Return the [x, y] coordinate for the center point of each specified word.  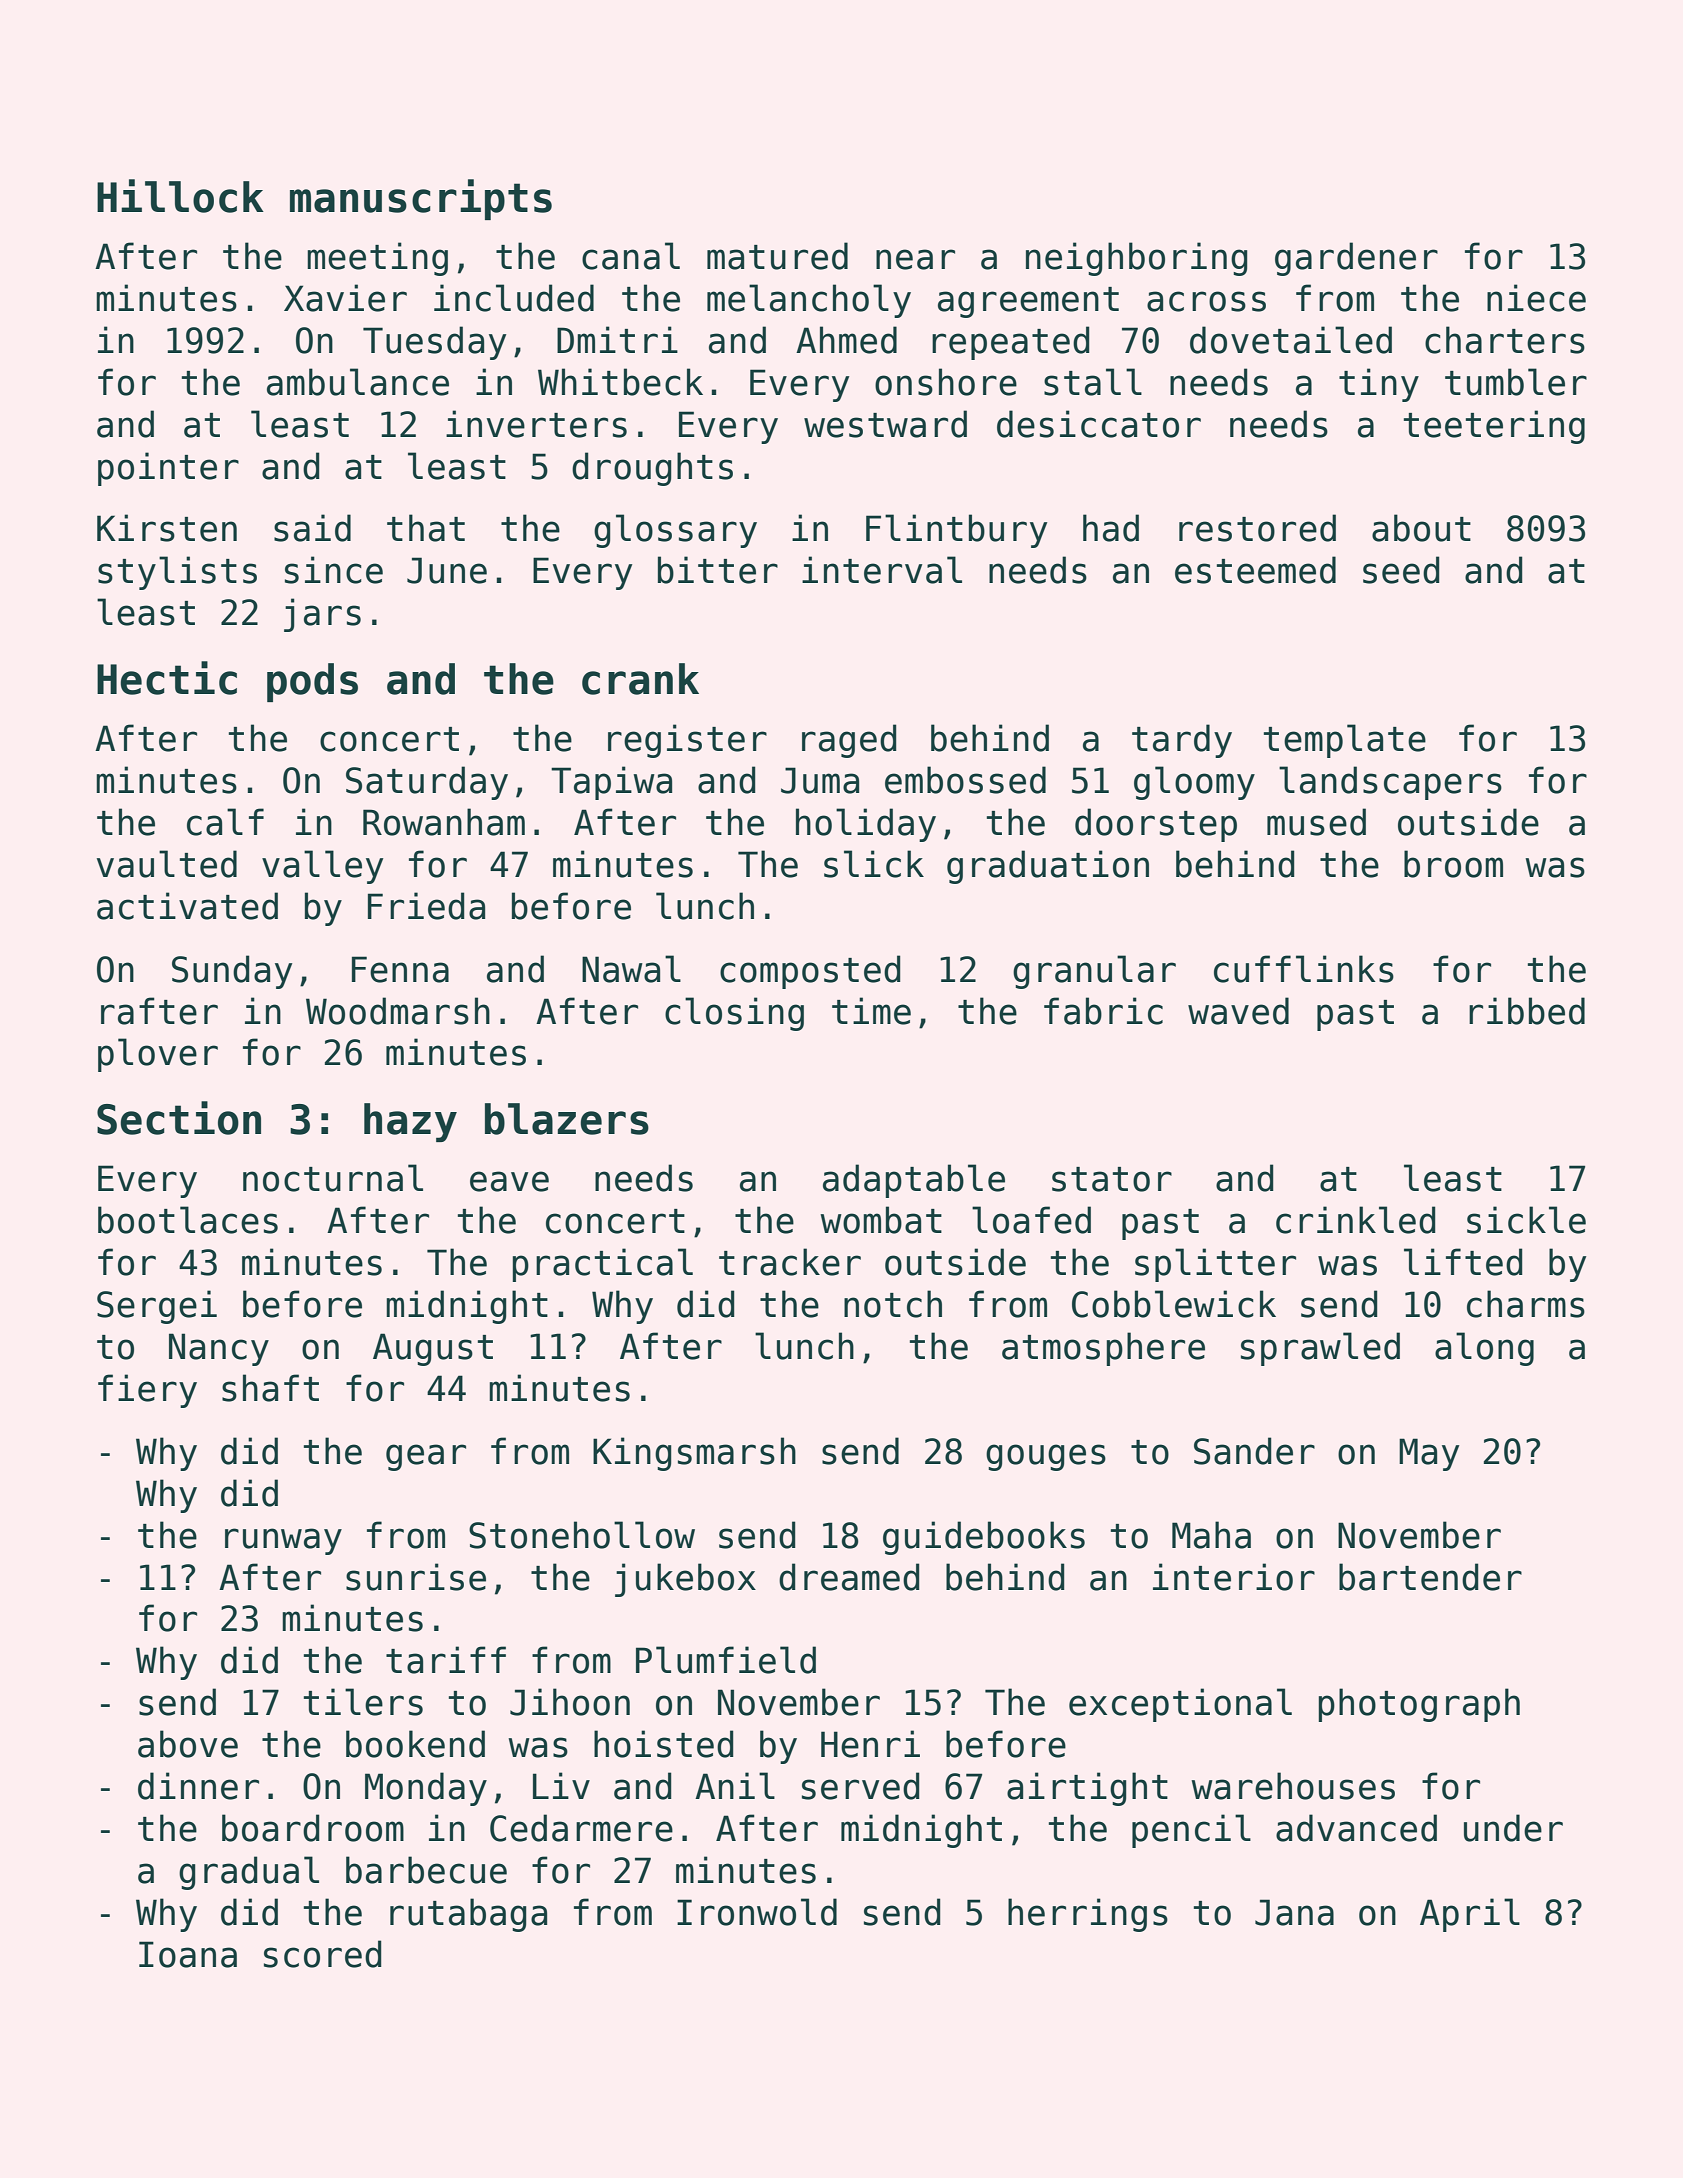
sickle [1526, 1220]
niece [1536, 298]
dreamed [849, 1577]
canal [631, 256]
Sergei [157, 1307]
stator [1112, 1179]
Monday [426, 1789]
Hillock [180, 196]
